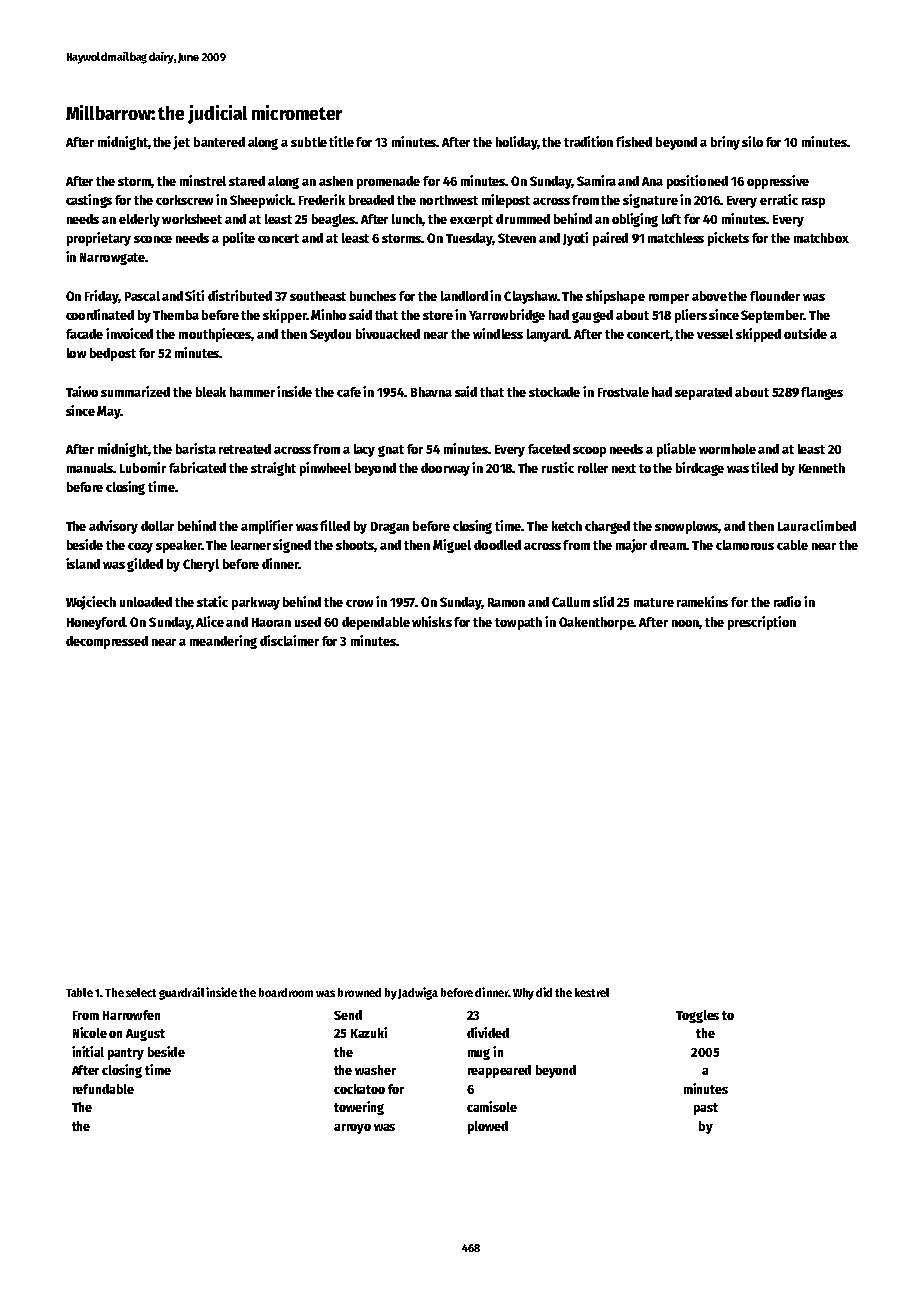 The width and height of the screenshot is (924, 1308). I want to click on Jadwiga, so click(418, 993).
